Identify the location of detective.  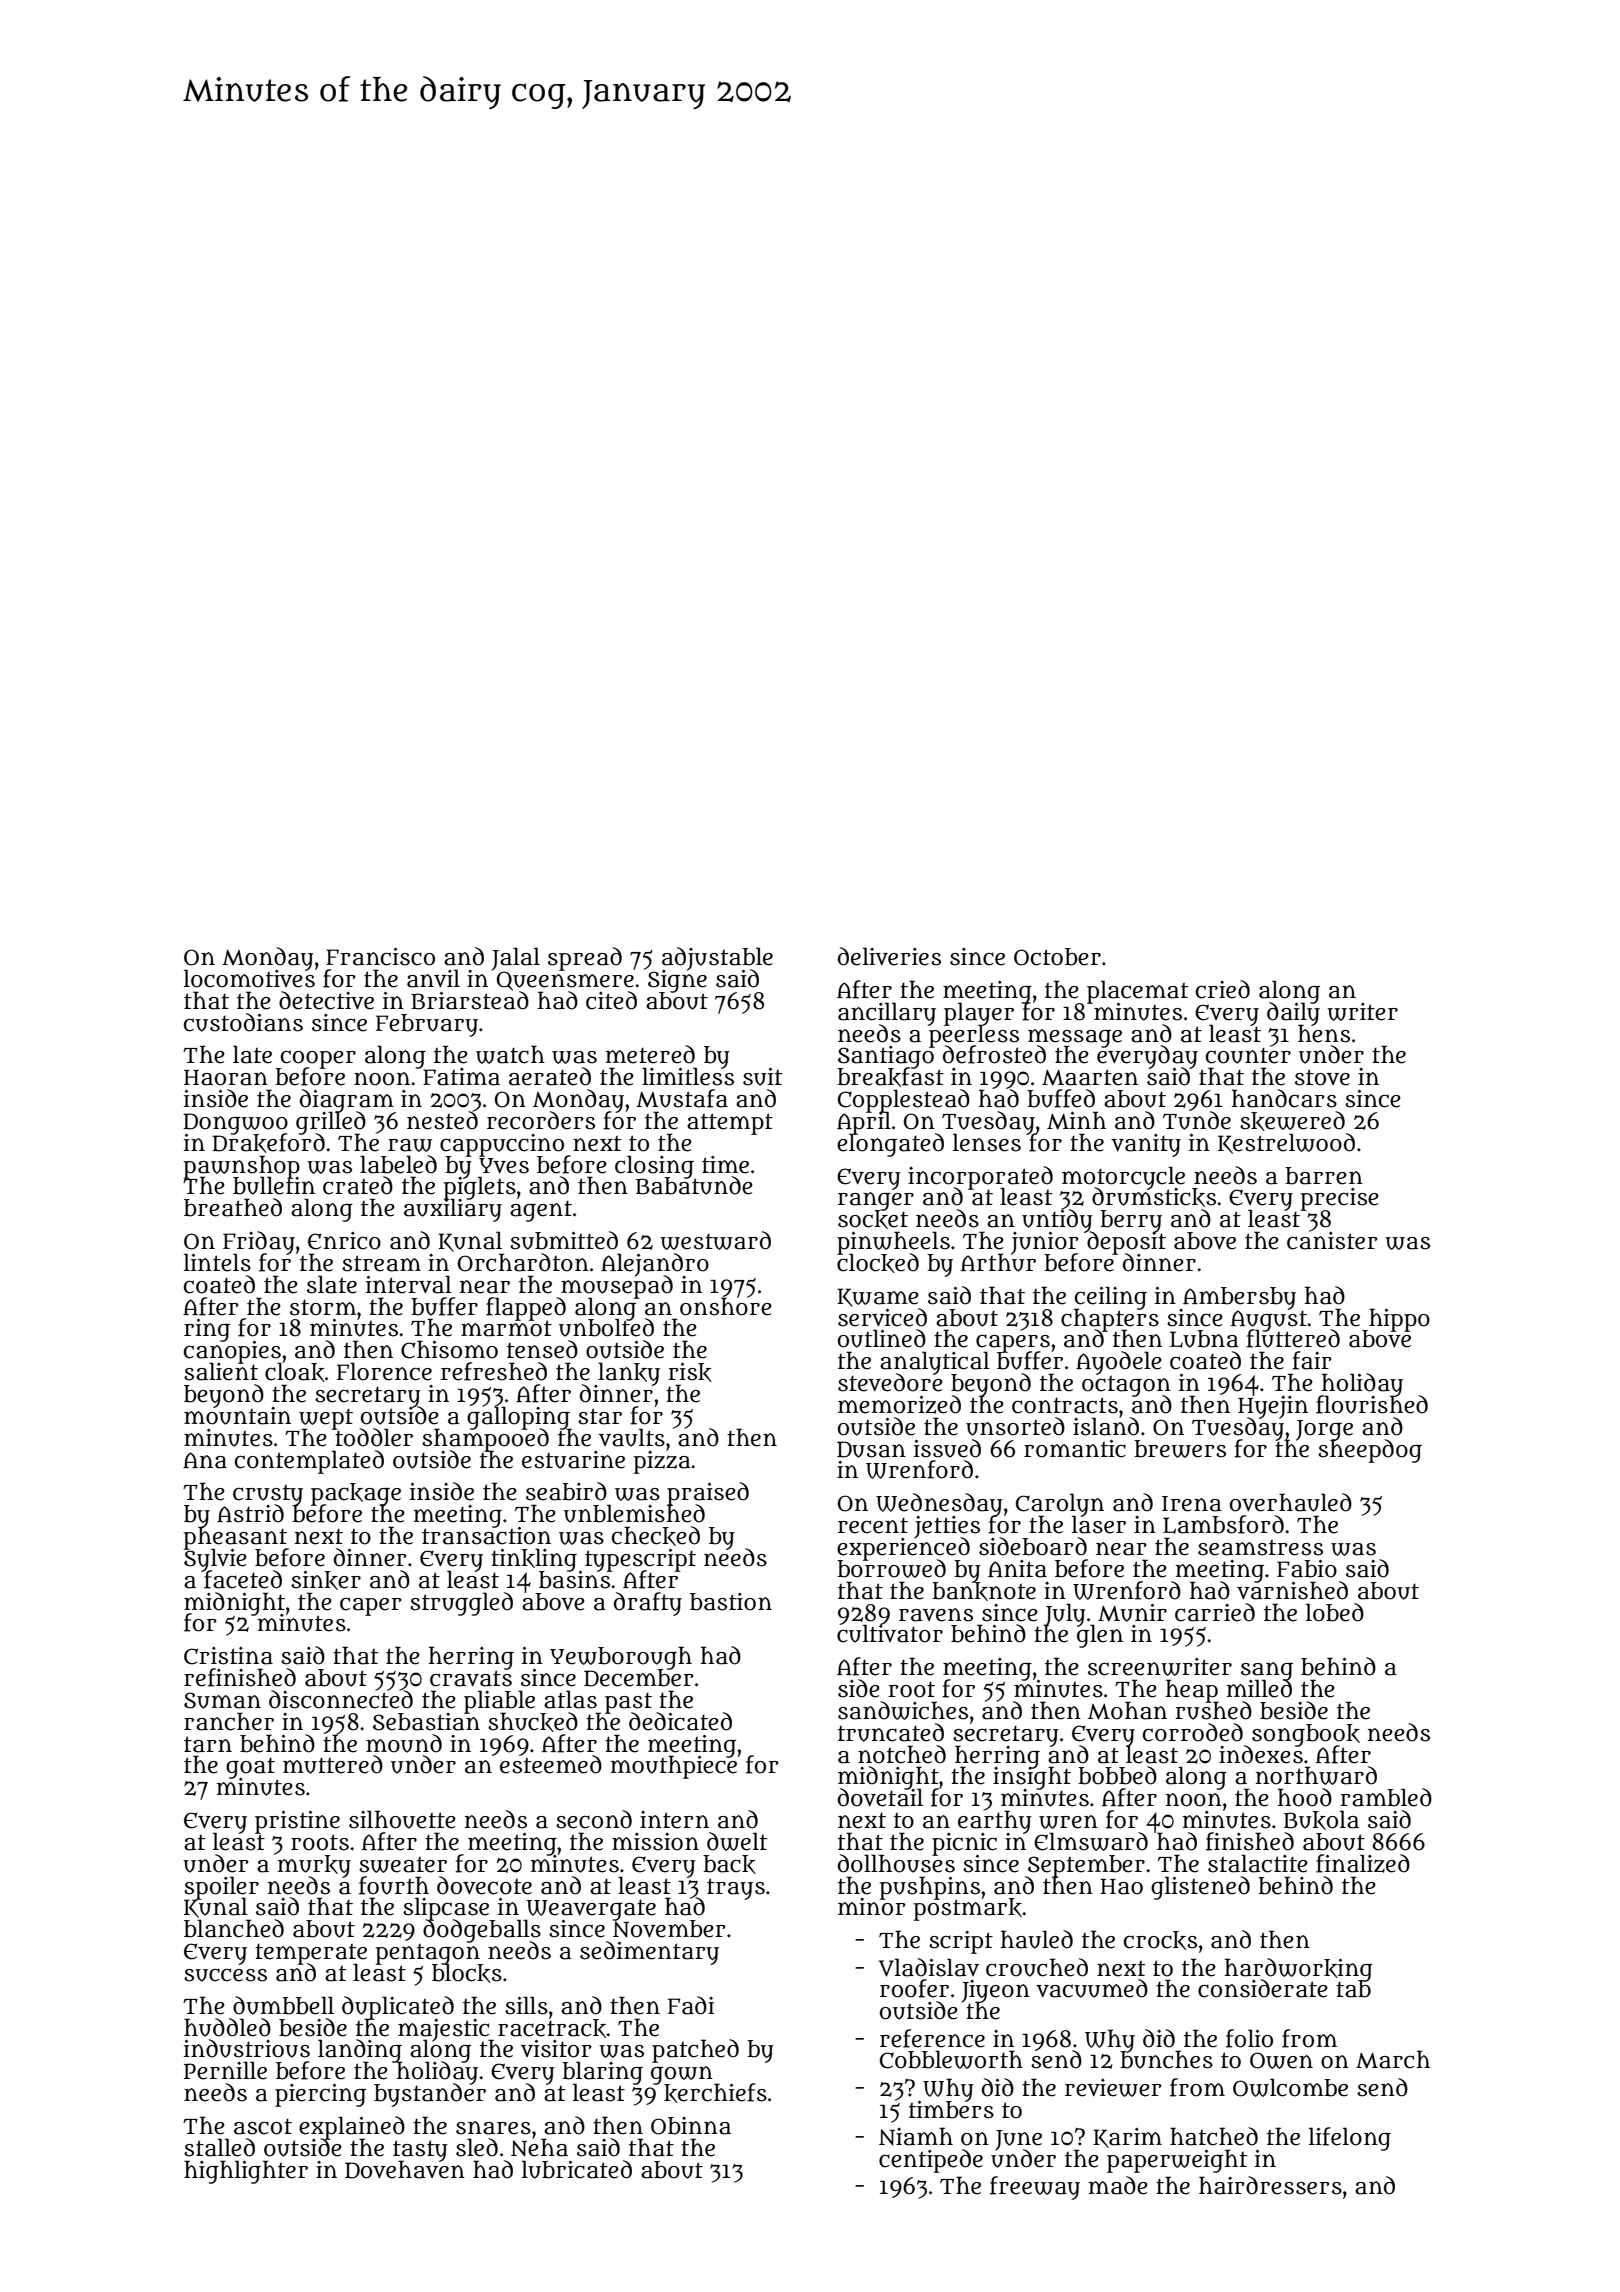
(326, 1000).
